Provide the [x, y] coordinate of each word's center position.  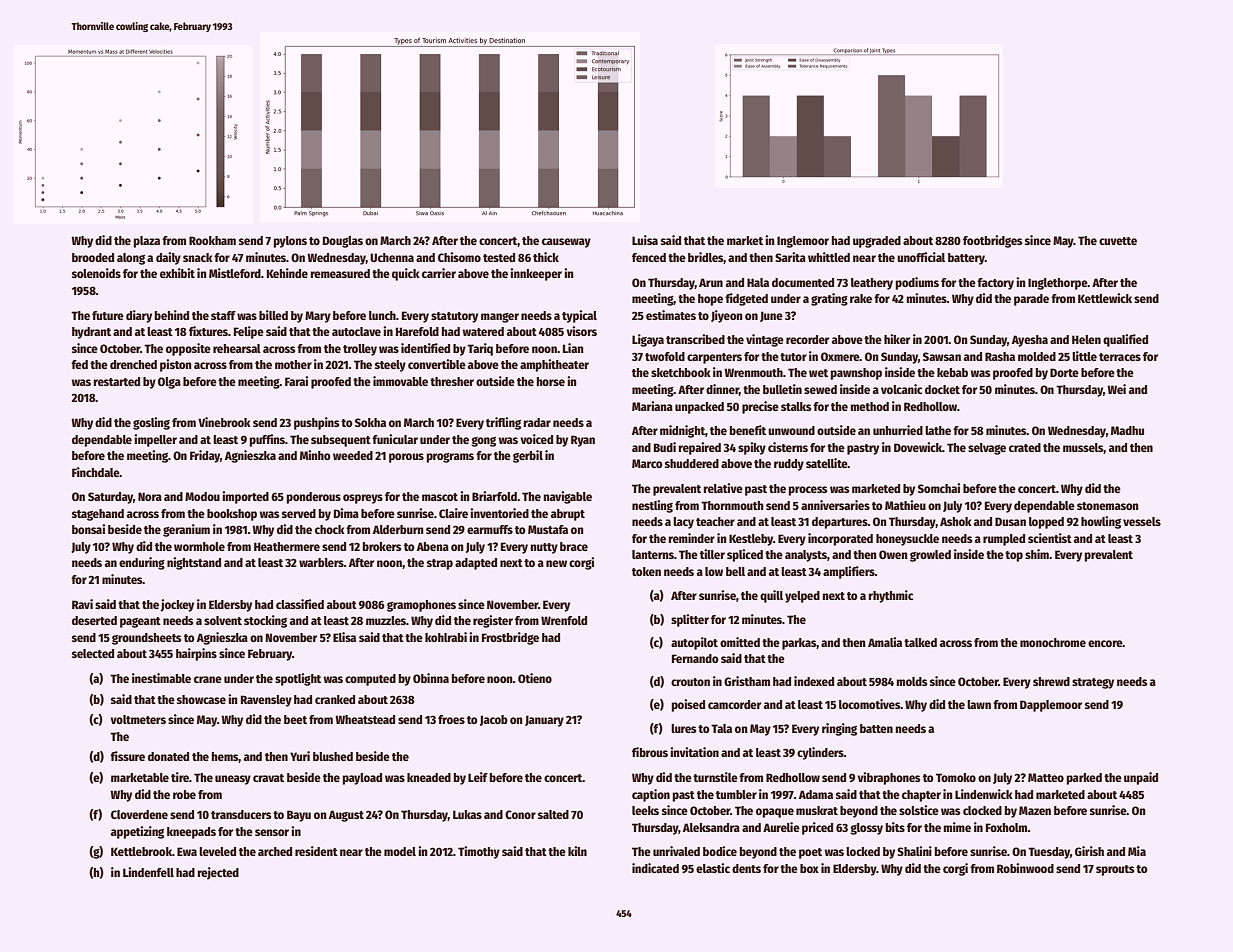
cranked [335, 699]
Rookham [212, 240]
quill [771, 596]
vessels [1142, 521]
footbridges [992, 241]
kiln [577, 851]
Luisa [645, 240]
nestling [652, 506]
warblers [321, 562]
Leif [478, 777]
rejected [218, 873]
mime [957, 827]
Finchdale [96, 472]
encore [1105, 643]
